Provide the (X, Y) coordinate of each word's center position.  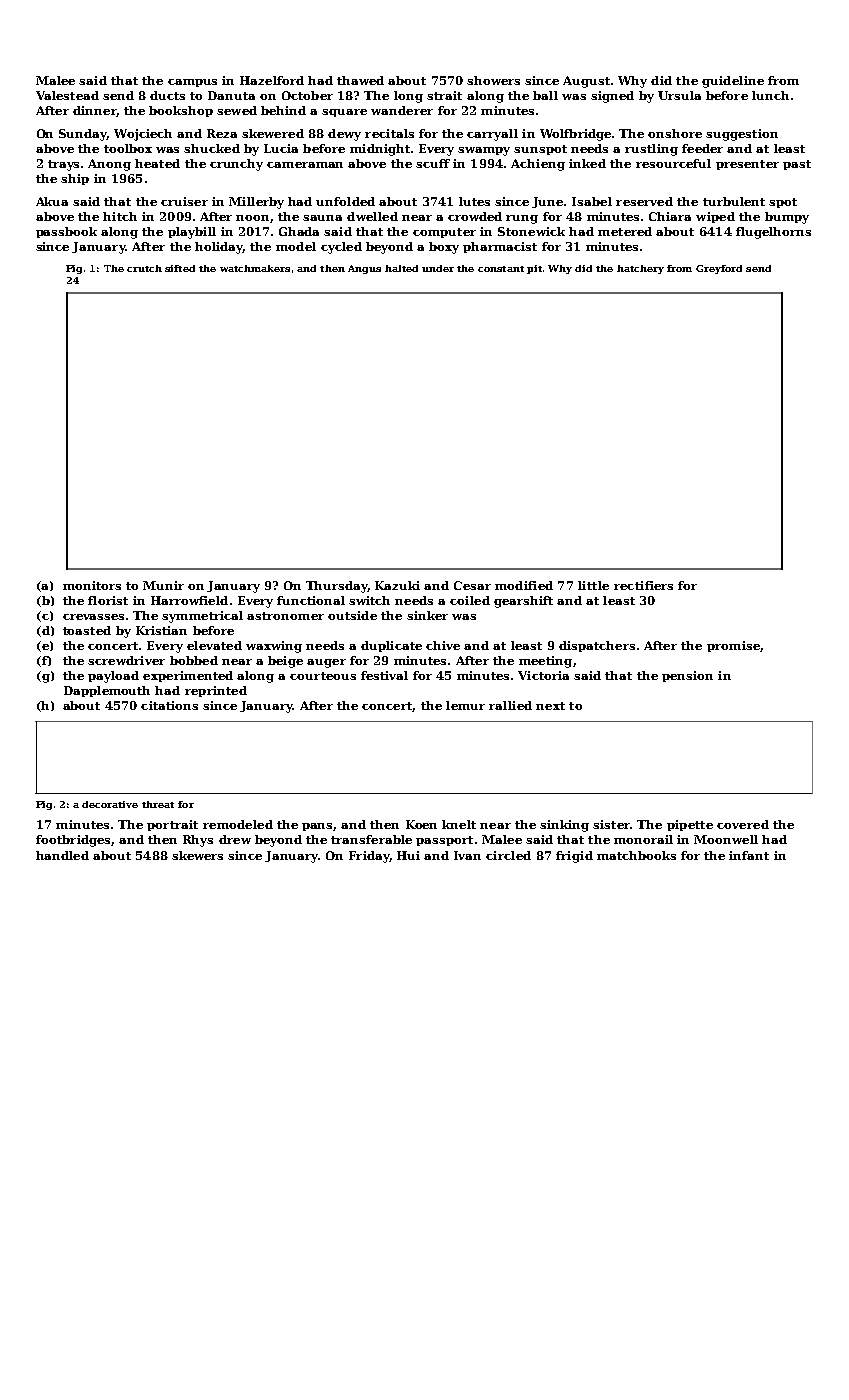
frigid (574, 857)
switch (369, 600)
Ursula (679, 95)
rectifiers (643, 585)
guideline (733, 82)
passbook (66, 232)
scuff (433, 163)
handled (62, 855)
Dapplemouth (107, 691)
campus (192, 83)
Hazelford (272, 80)
